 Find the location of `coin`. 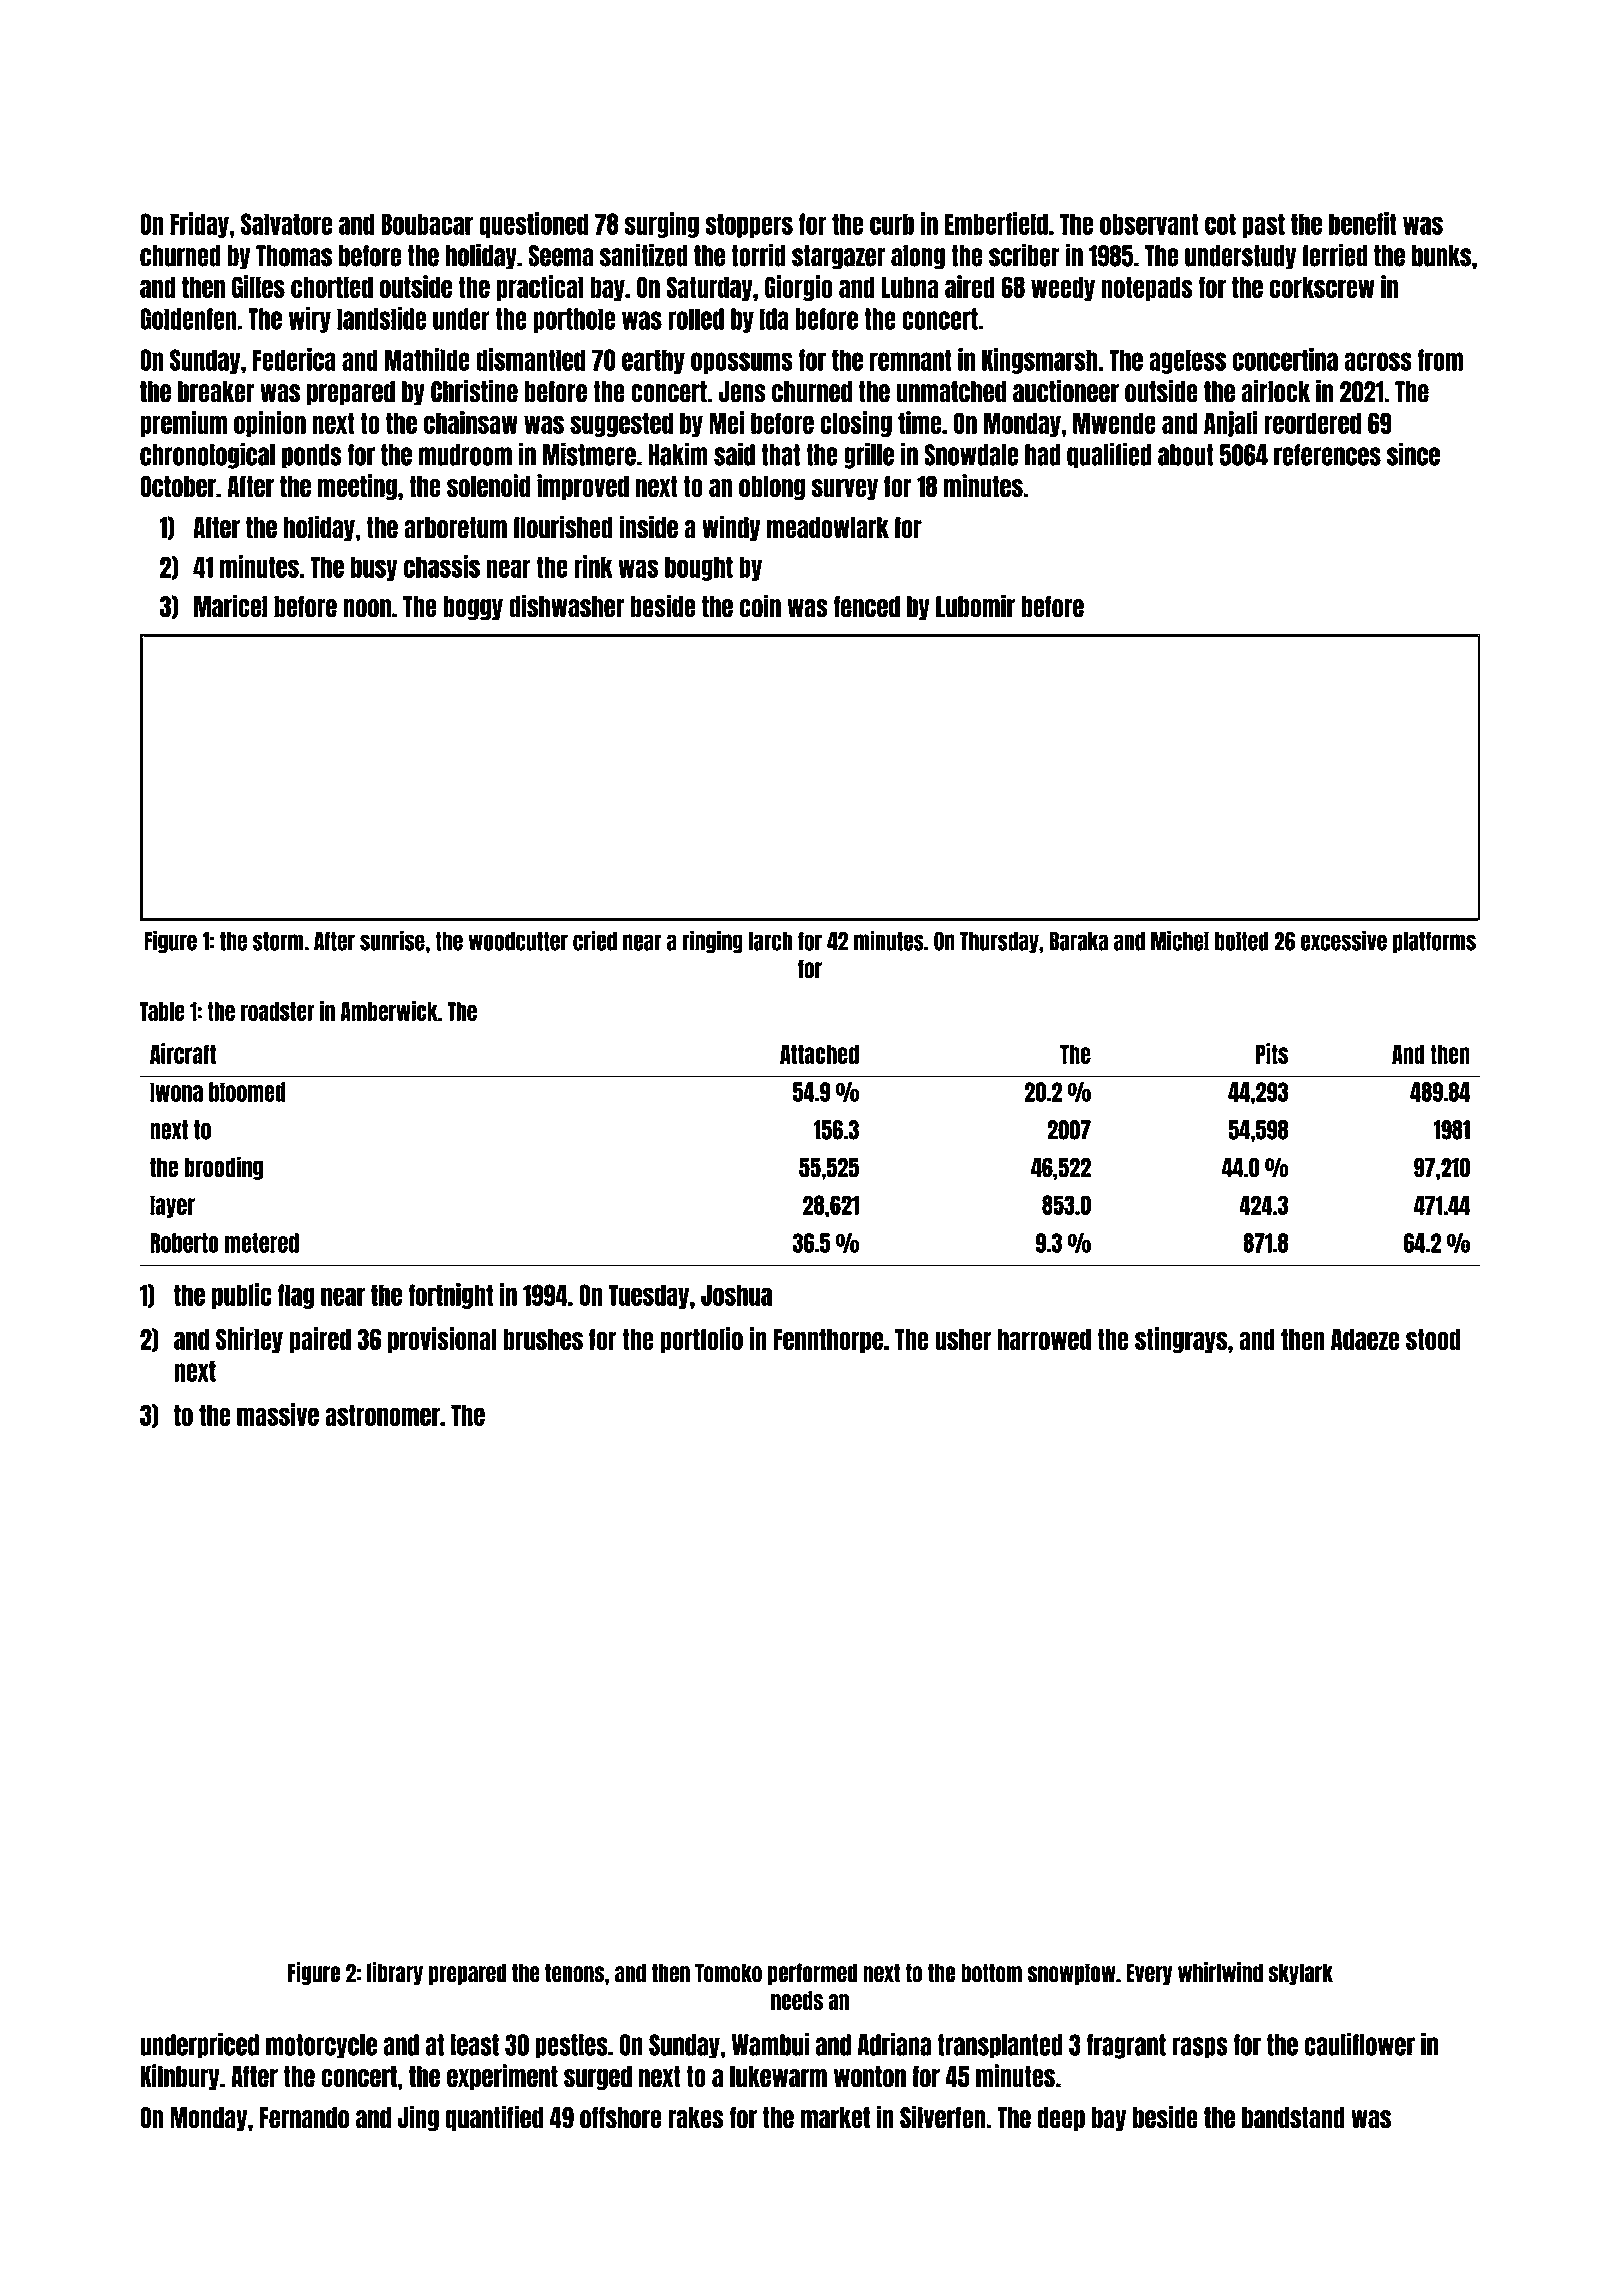

coin is located at coordinates (760, 606).
